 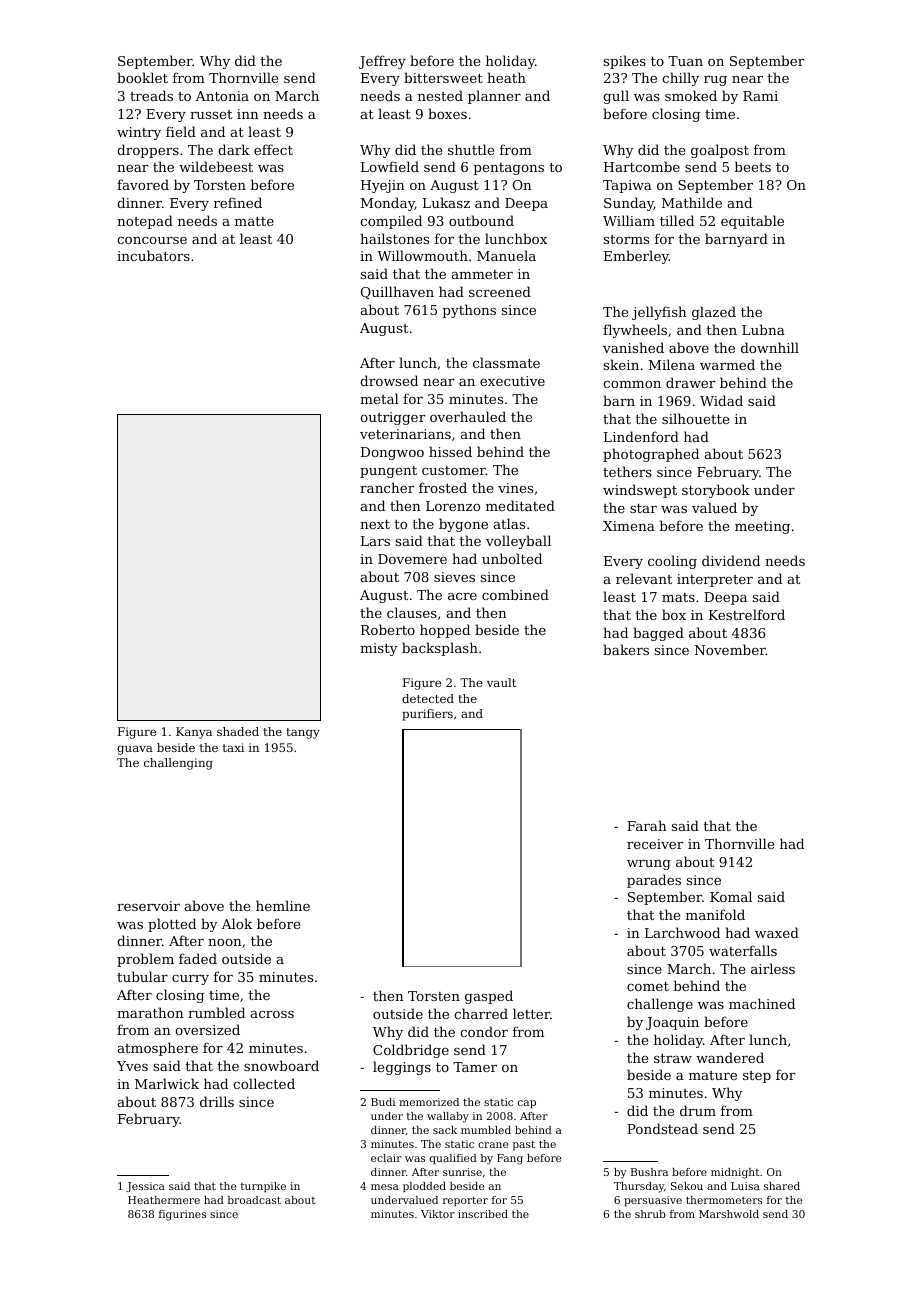 I want to click on Kanya, so click(x=194, y=733).
